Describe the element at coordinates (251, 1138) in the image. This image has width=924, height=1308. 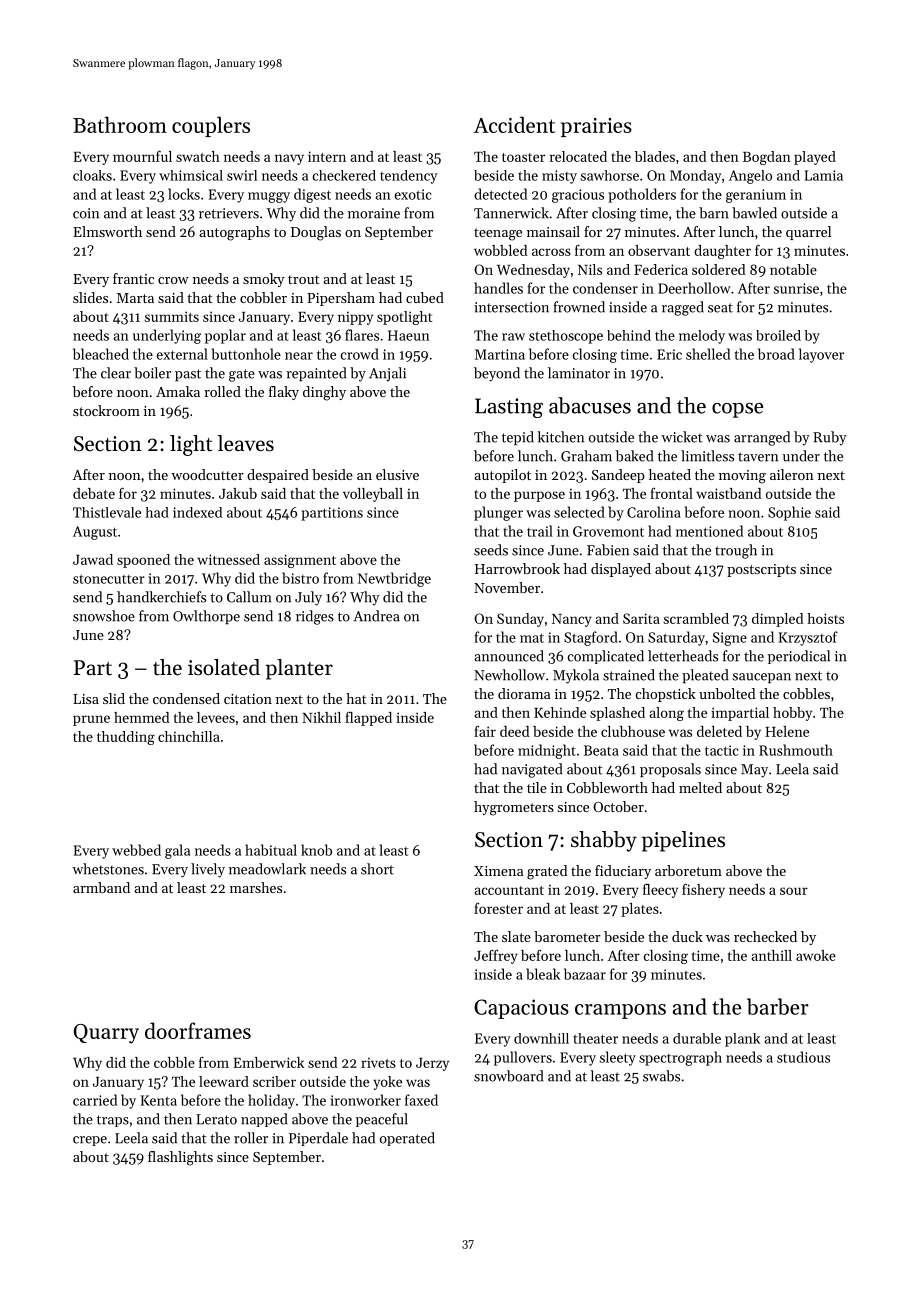
I see `roller` at that location.
